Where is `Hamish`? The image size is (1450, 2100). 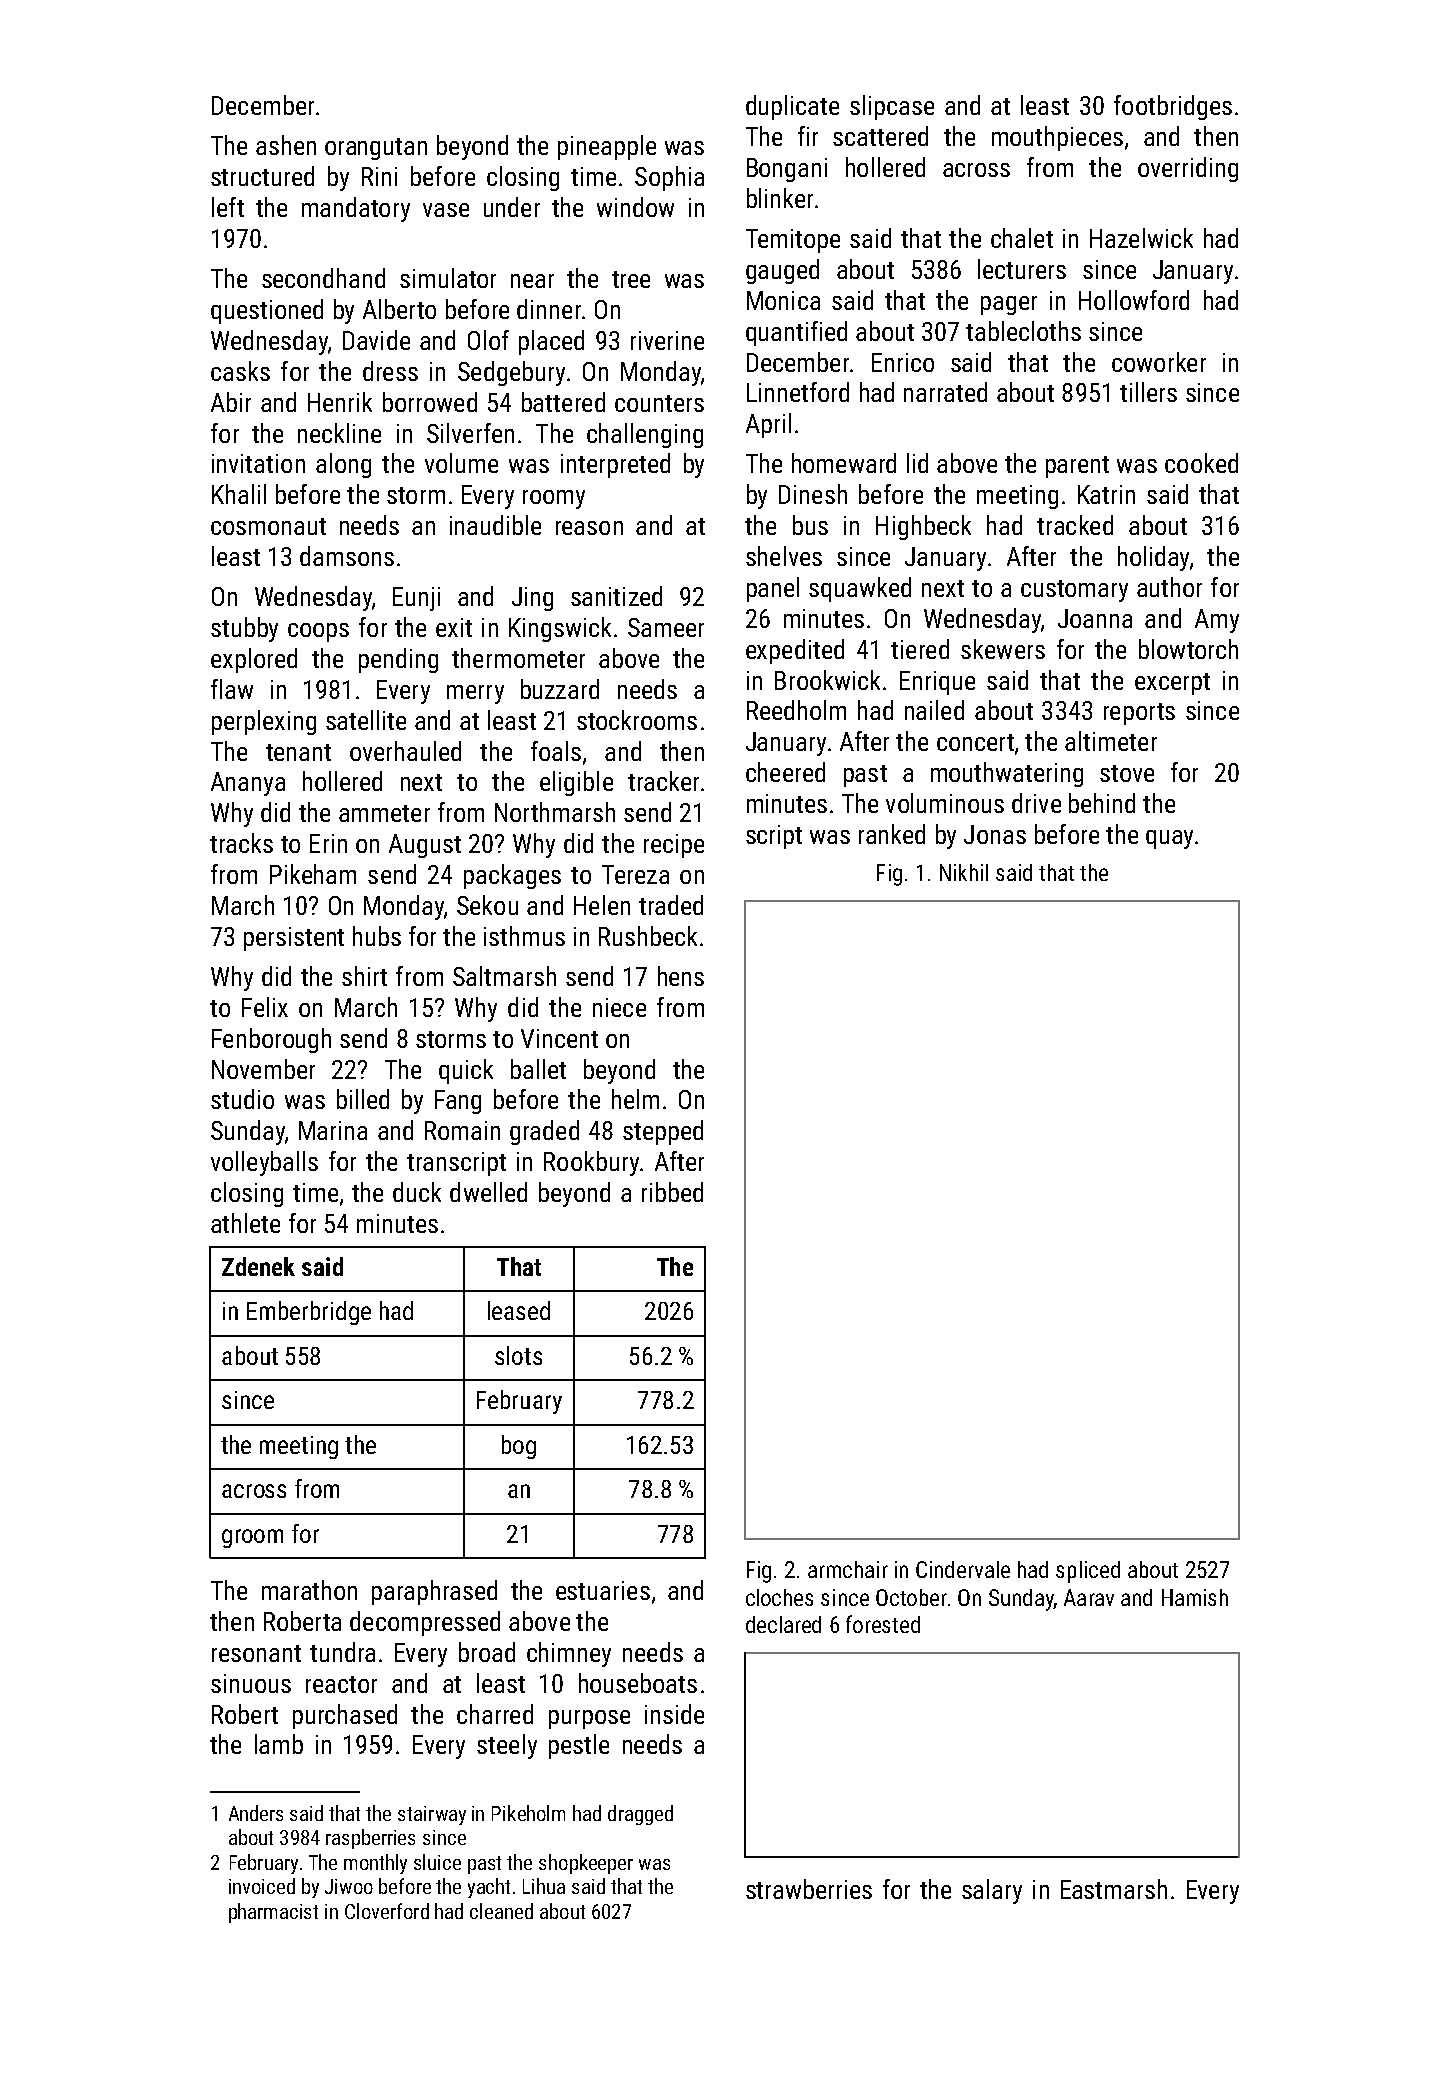 Hamish is located at coordinates (1195, 1597).
